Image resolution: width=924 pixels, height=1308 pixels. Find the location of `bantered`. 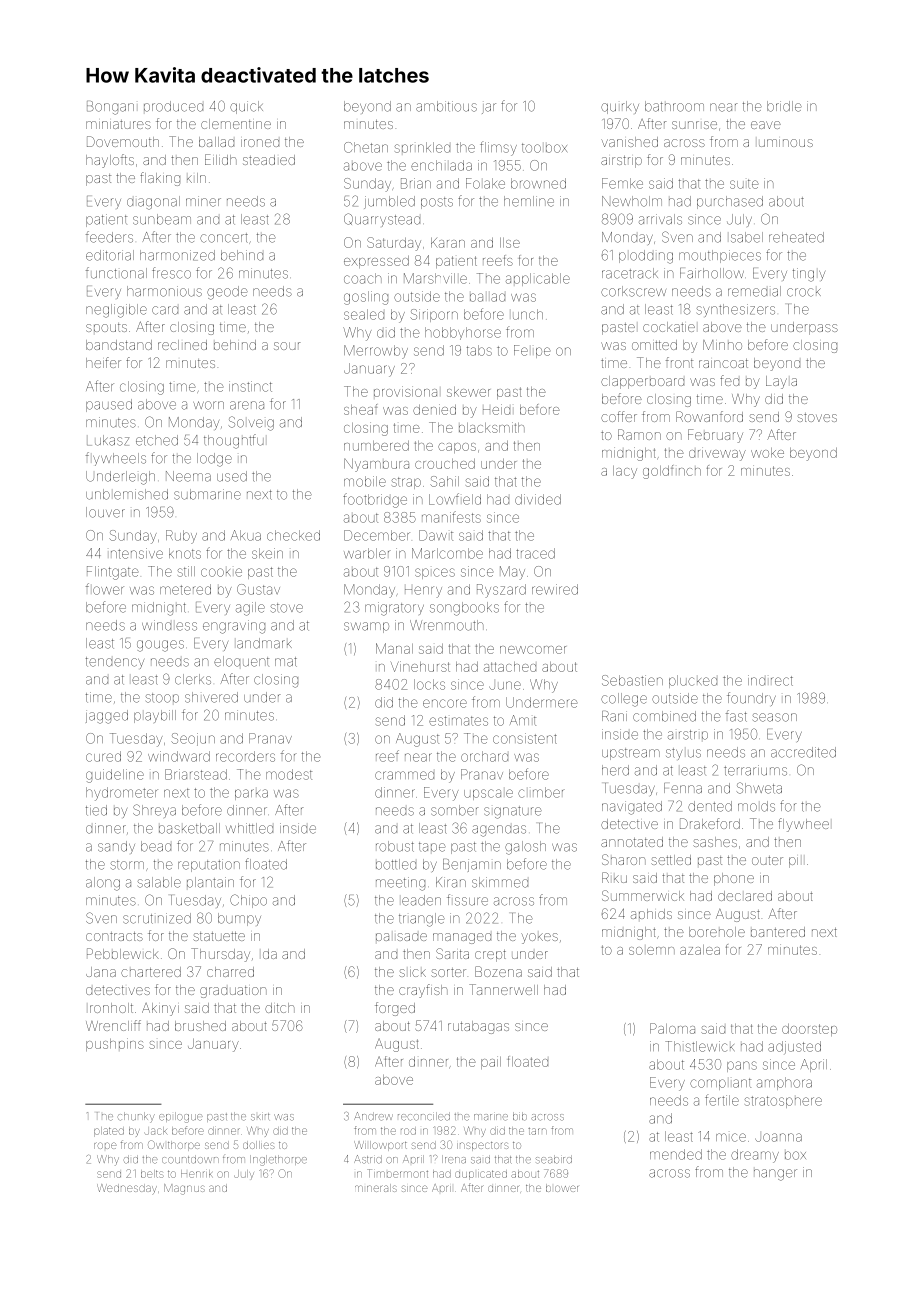

bantered is located at coordinates (778, 932).
